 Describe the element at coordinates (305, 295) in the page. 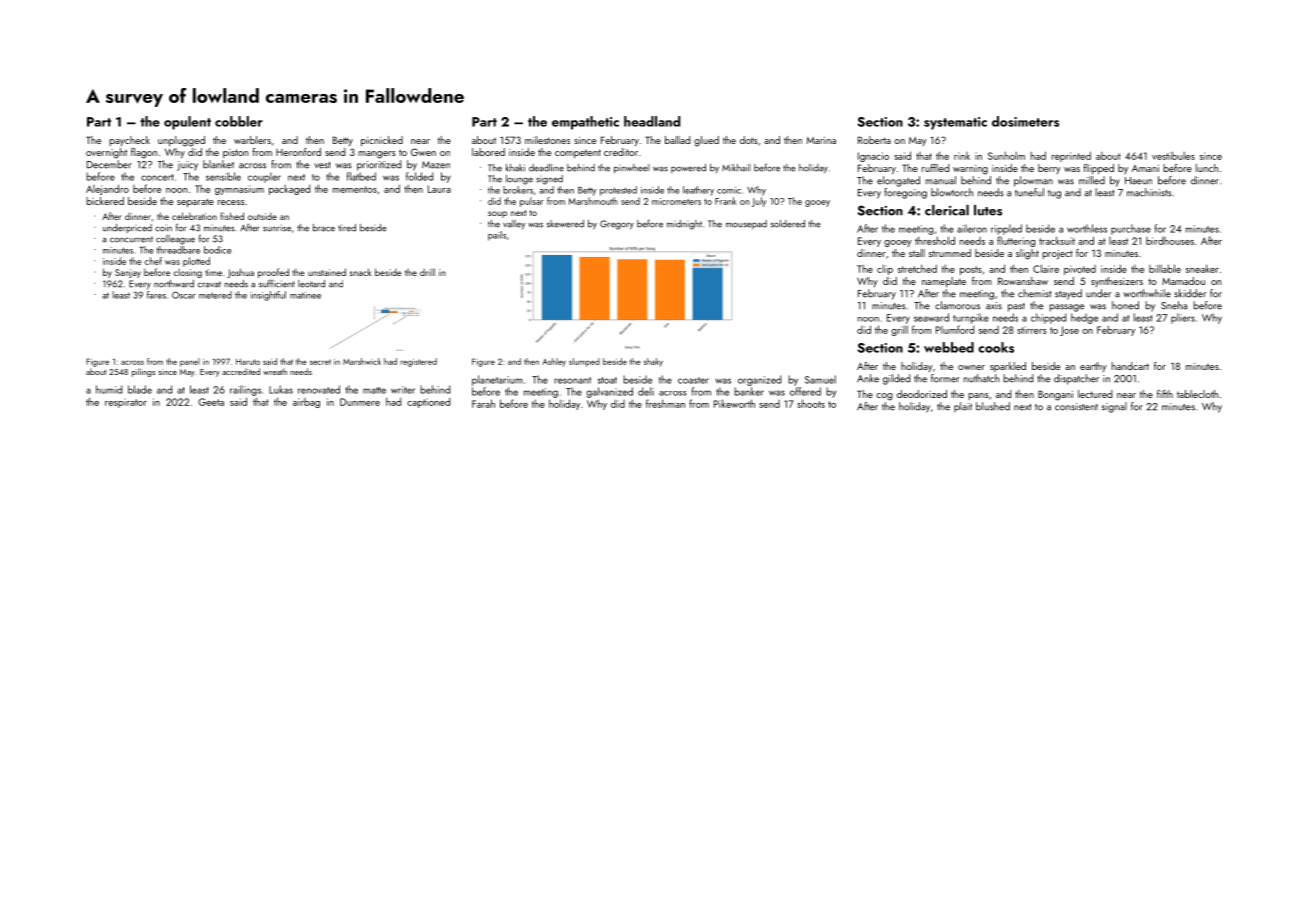

I see `matinee` at that location.
